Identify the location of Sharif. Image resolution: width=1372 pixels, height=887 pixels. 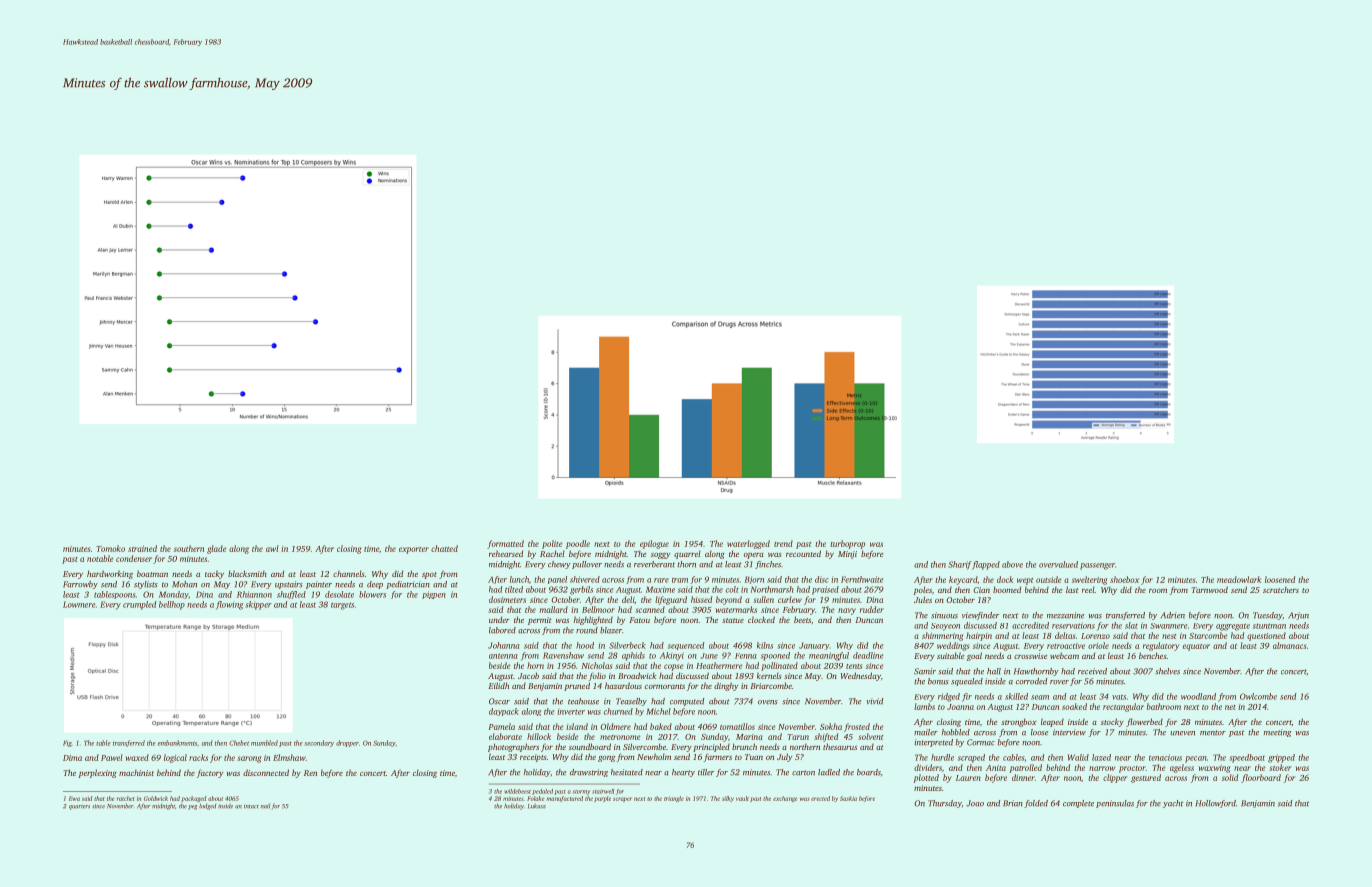
(960, 565).
